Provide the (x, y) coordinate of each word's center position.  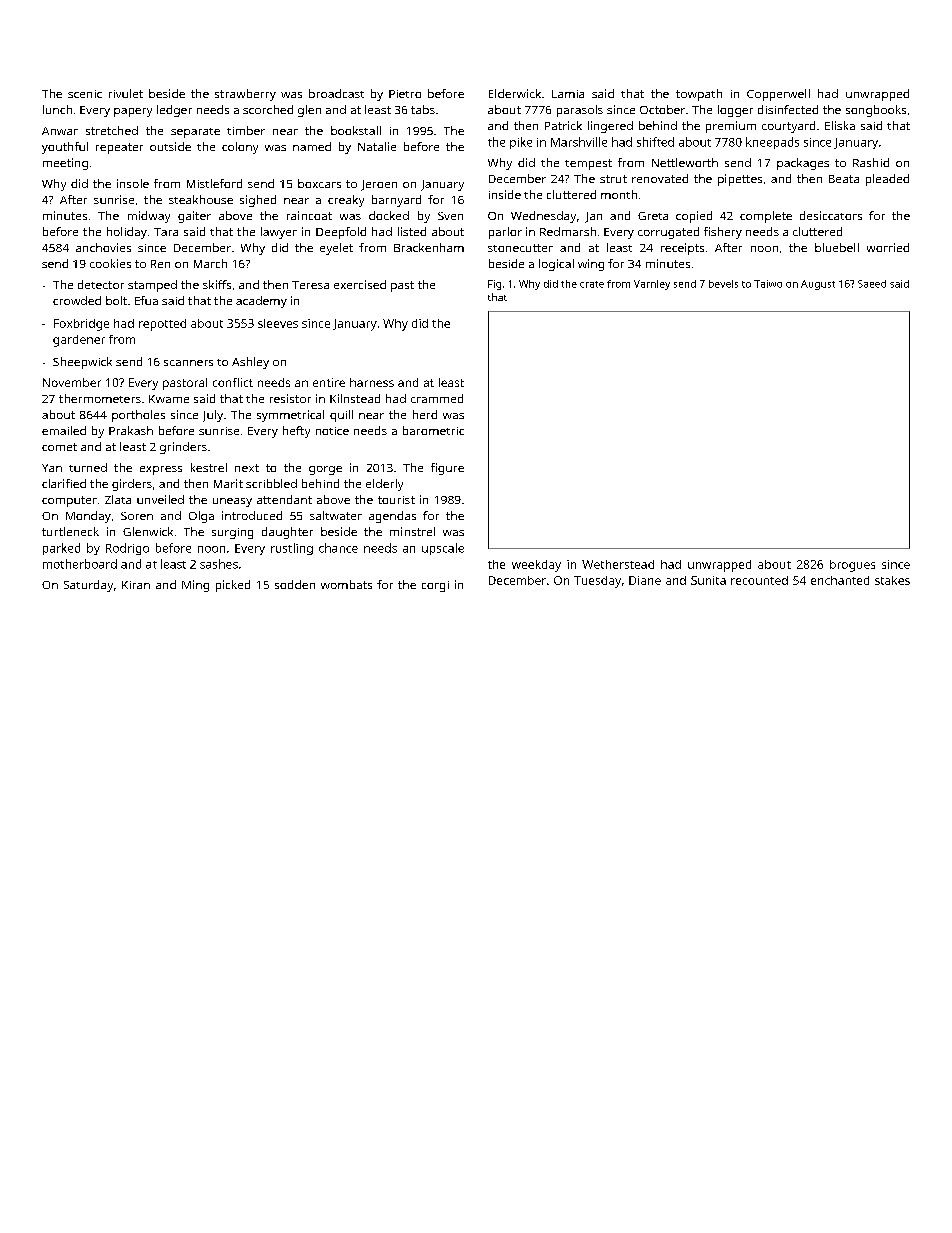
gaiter (194, 217)
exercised (360, 284)
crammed (437, 398)
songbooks (876, 111)
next (247, 468)
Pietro (405, 94)
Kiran (136, 585)
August (818, 285)
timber (246, 130)
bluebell (837, 247)
